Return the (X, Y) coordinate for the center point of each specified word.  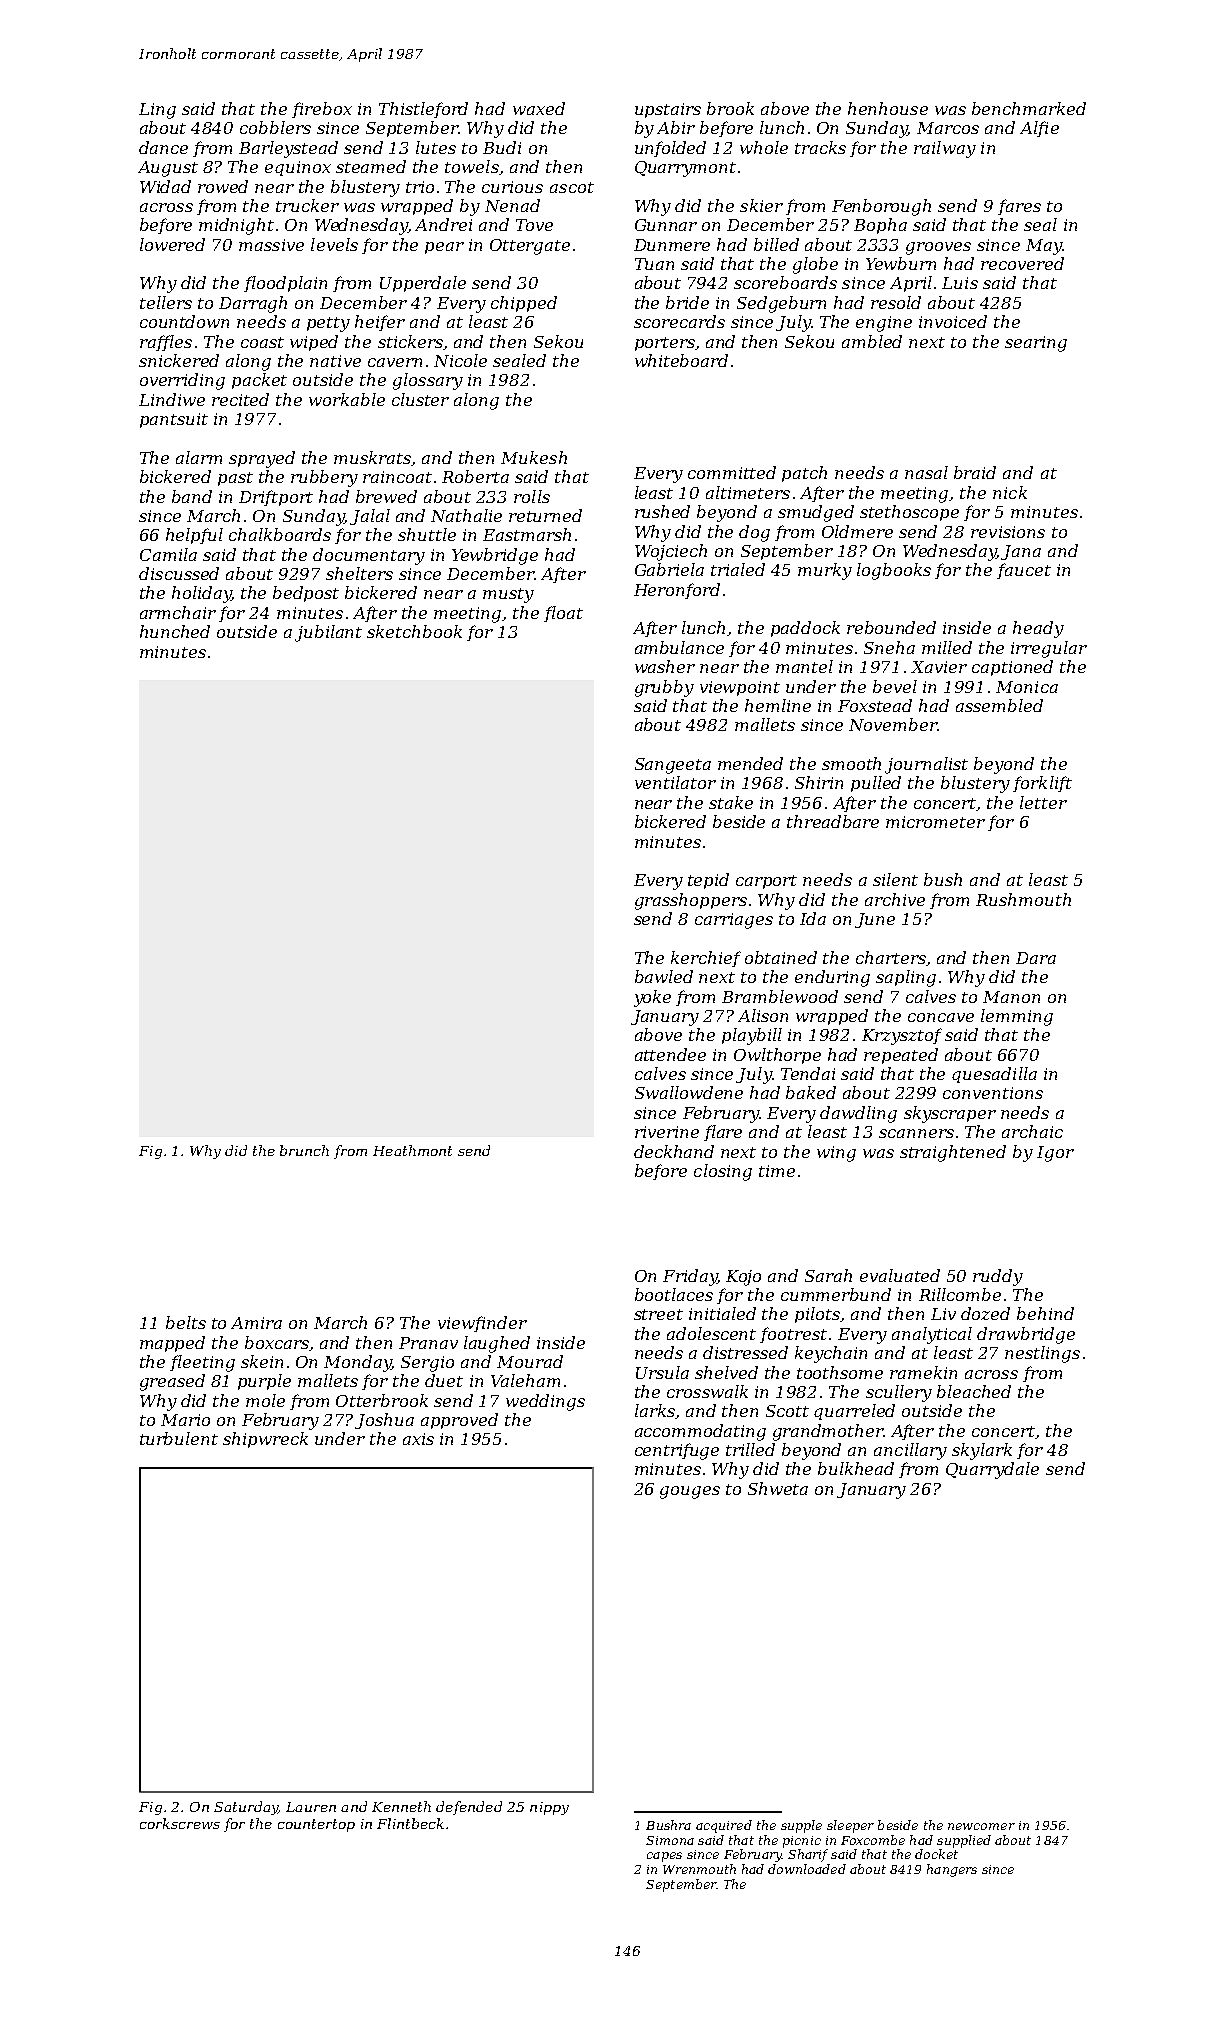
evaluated (900, 1275)
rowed (223, 186)
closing (723, 1172)
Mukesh (534, 457)
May (1044, 247)
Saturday (246, 1808)
